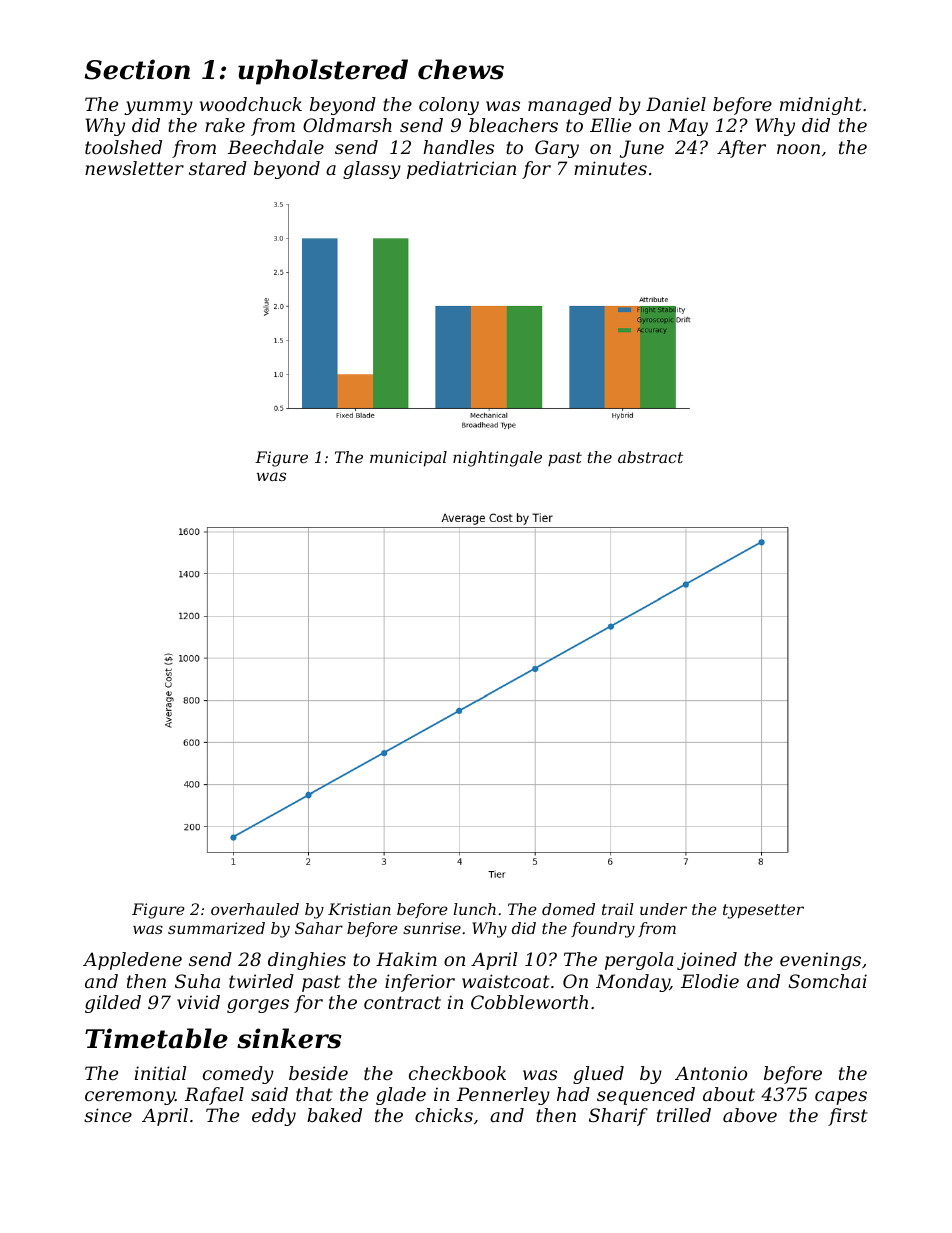 The width and height of the document is (952, 1233). What do you see at coordinates (255, 909) in the document?
I see `overhauled` at bounding box center [255, 909].
